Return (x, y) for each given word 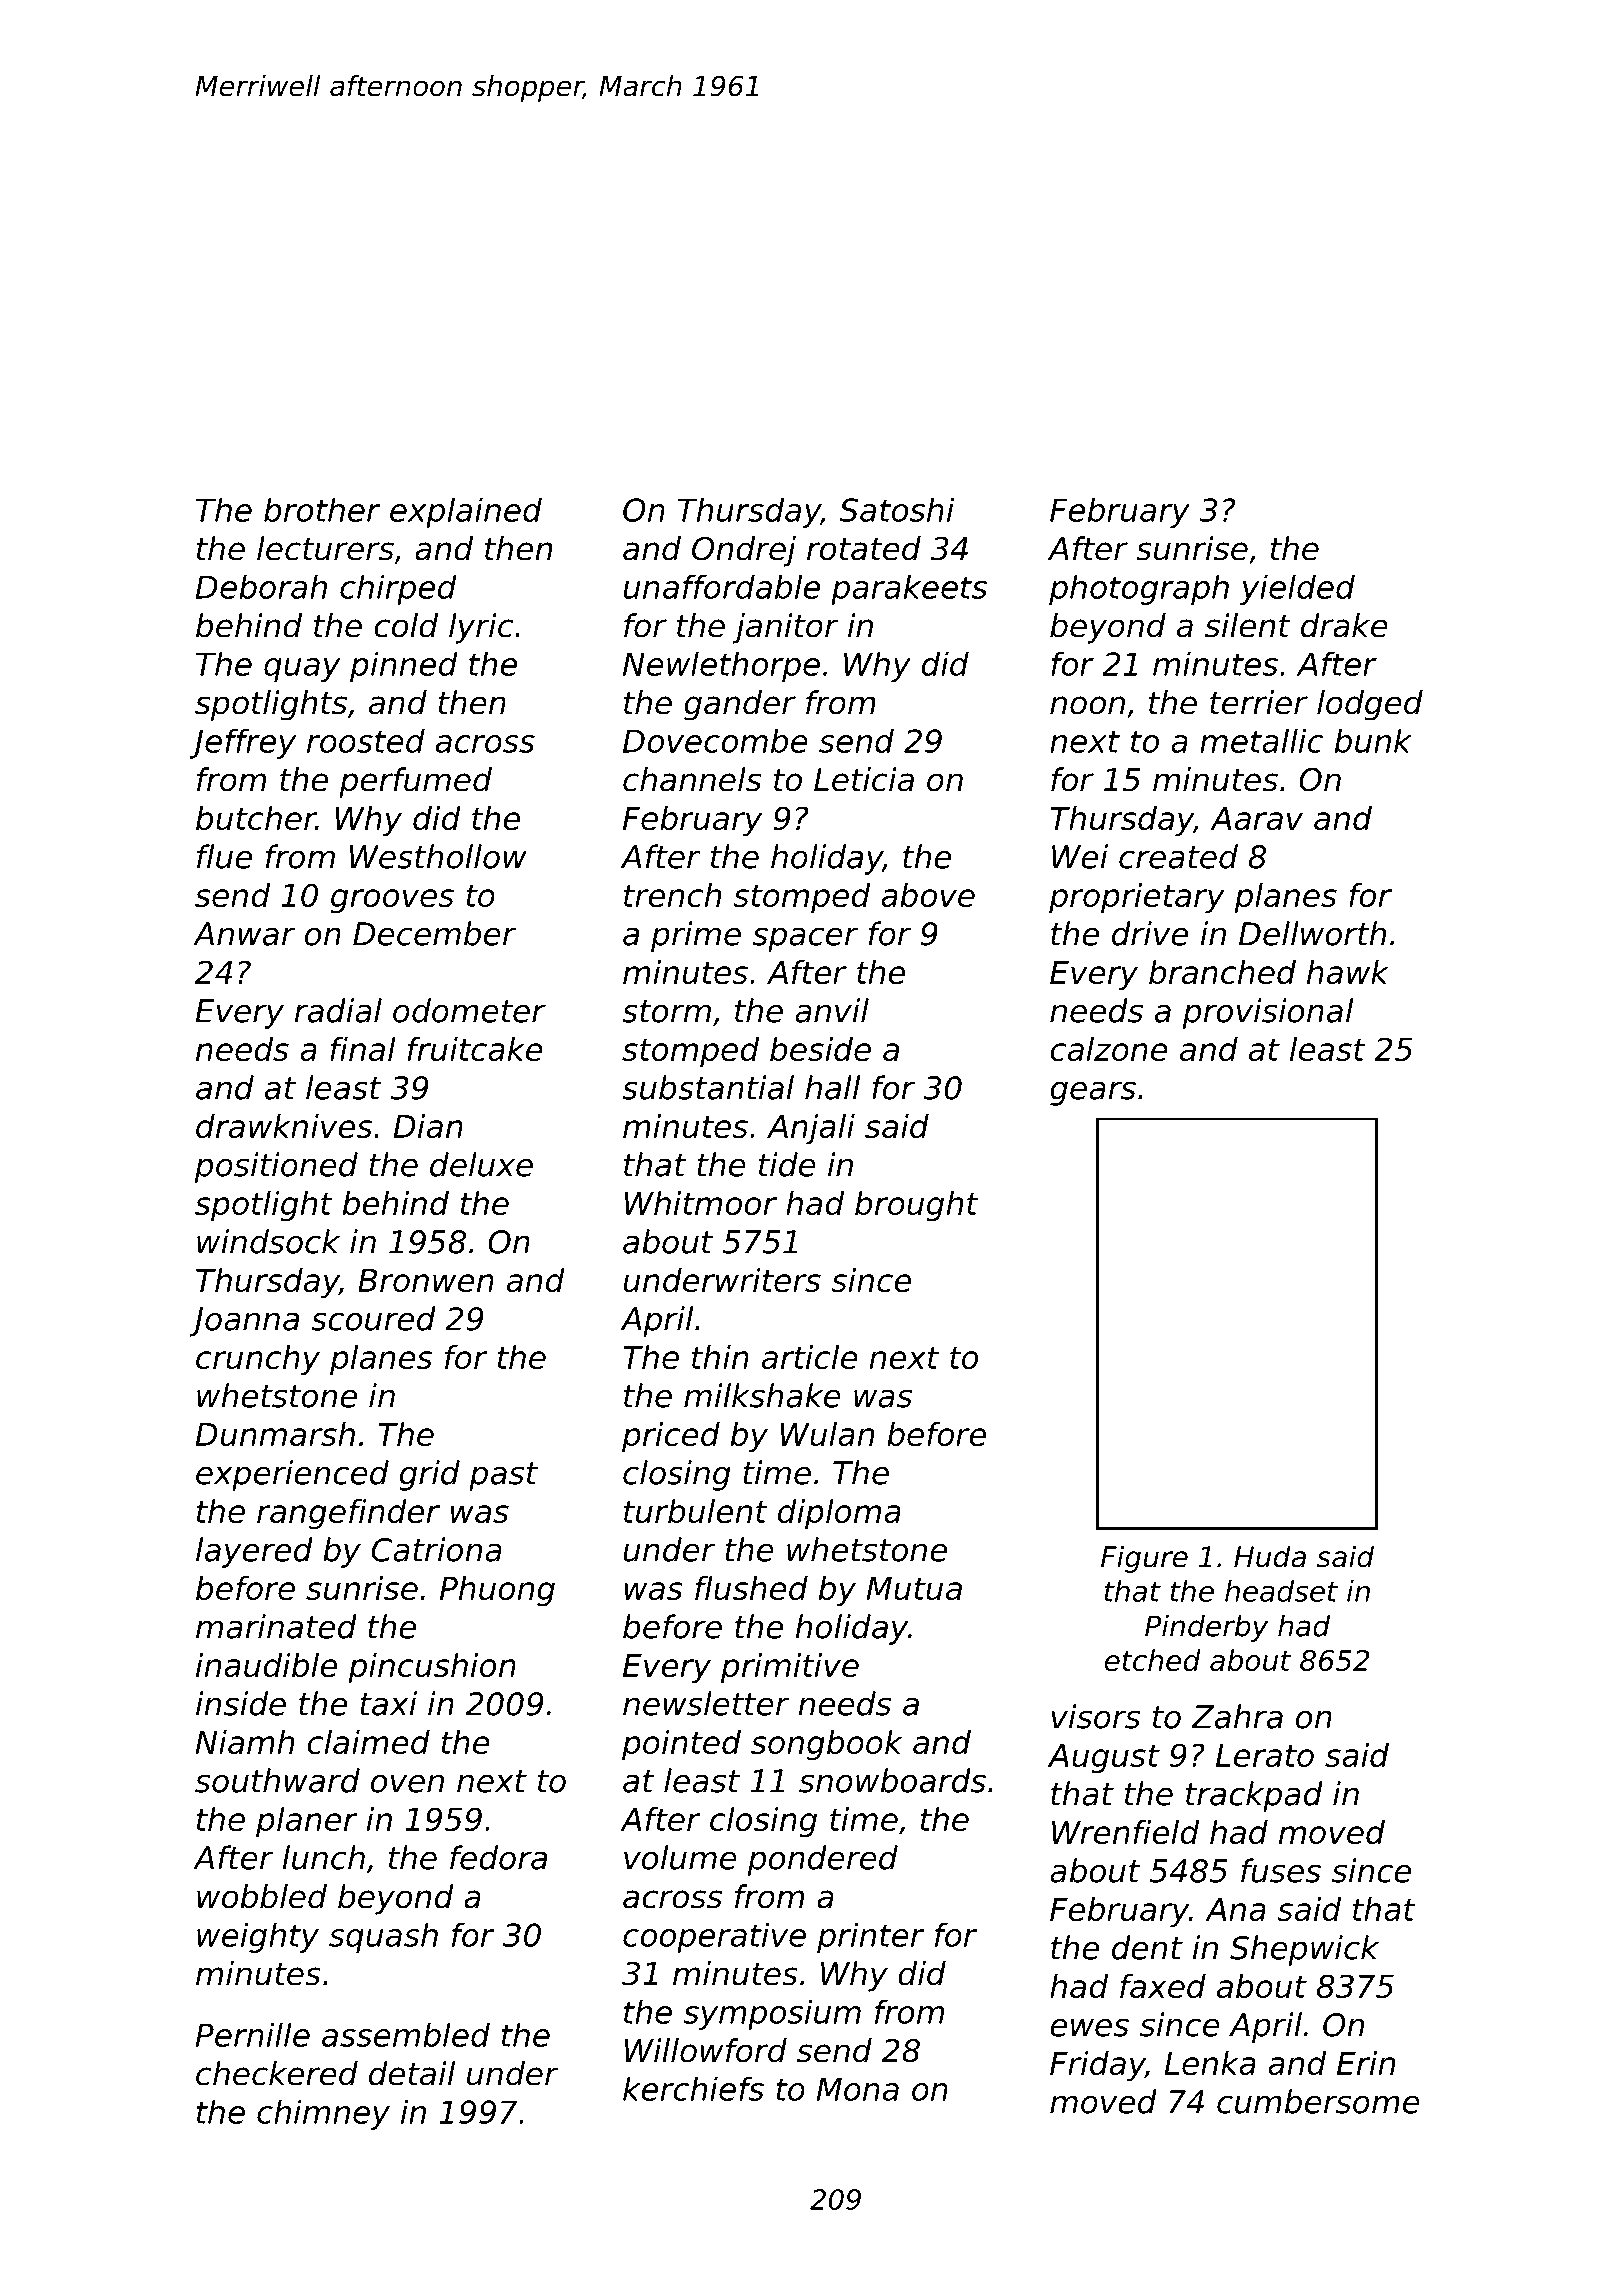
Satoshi (896, 510)
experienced (292, 1475)
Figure (1144, 1559)
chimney (323, 2115)
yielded (1297, 590)
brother (322, 510)
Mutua (914, 1588)
